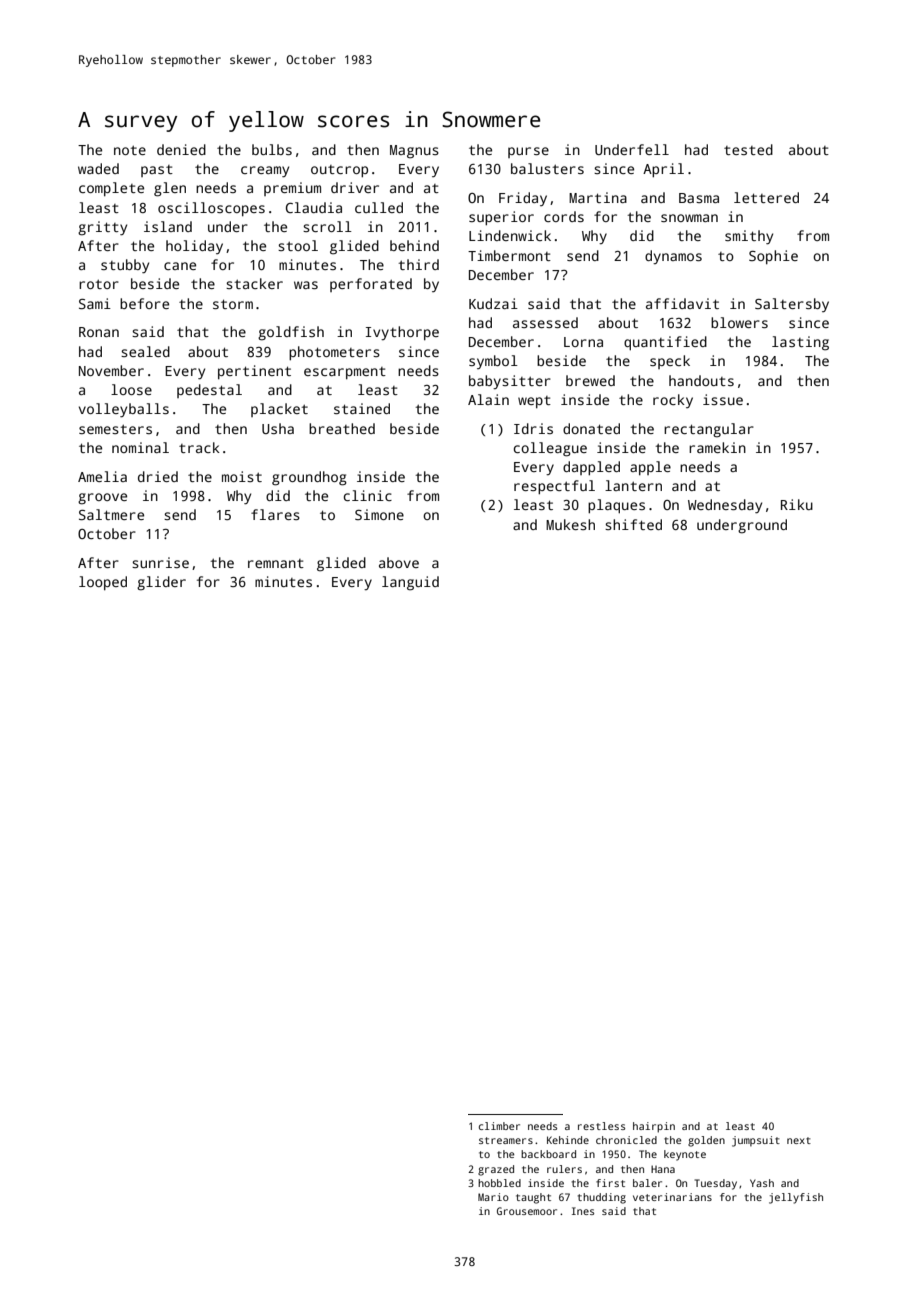  Describe the element at coordinates (663, 170) in the screenshot. I see `April` at that location.
